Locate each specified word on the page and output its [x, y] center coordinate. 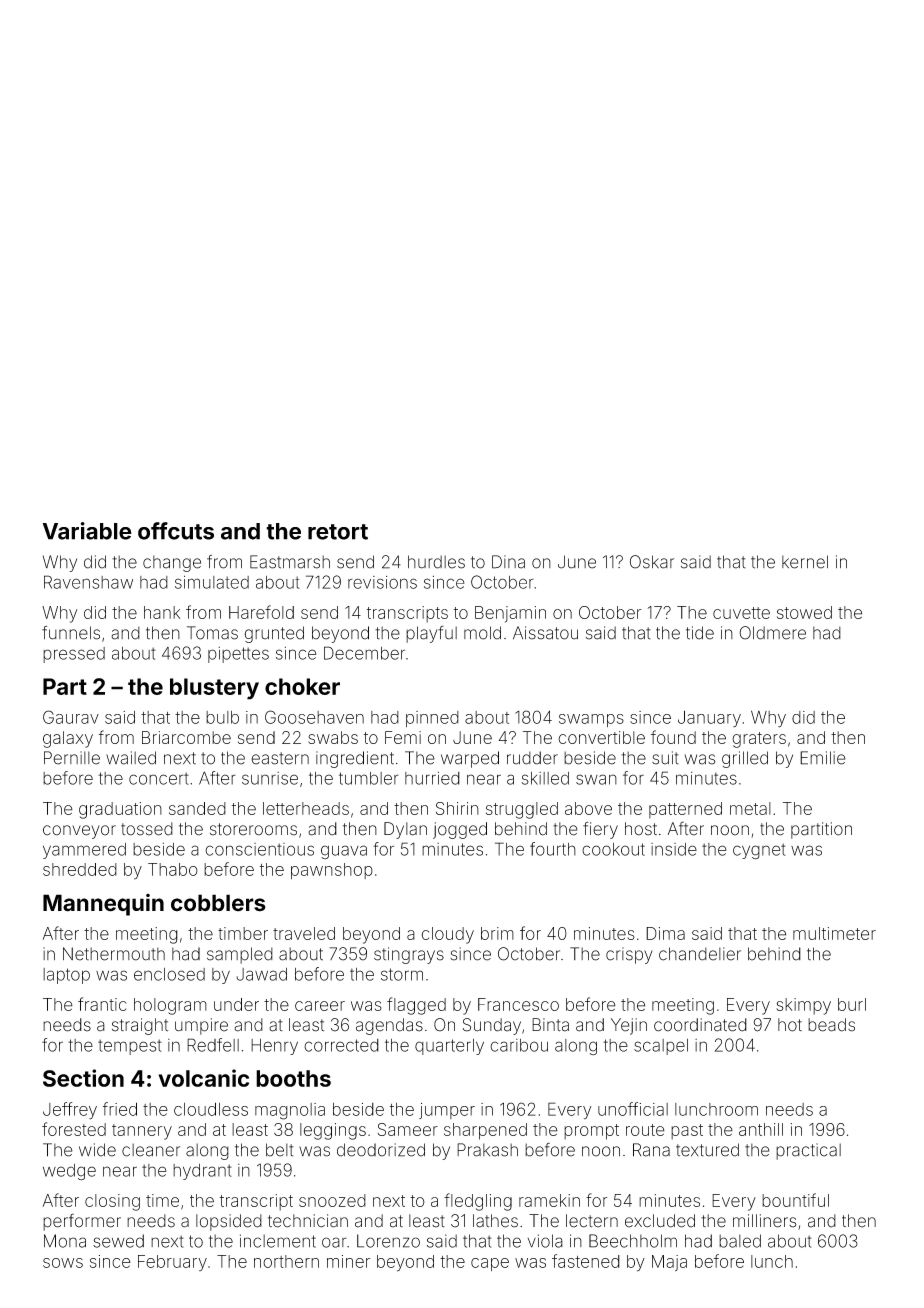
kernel [805, 562]
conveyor [79, 832]
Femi [403, 737]
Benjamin [510, 614]
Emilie [823, 758]
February [172, 1263]
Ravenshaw [88, 582]
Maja [669, 1263]
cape [490, 1264]
